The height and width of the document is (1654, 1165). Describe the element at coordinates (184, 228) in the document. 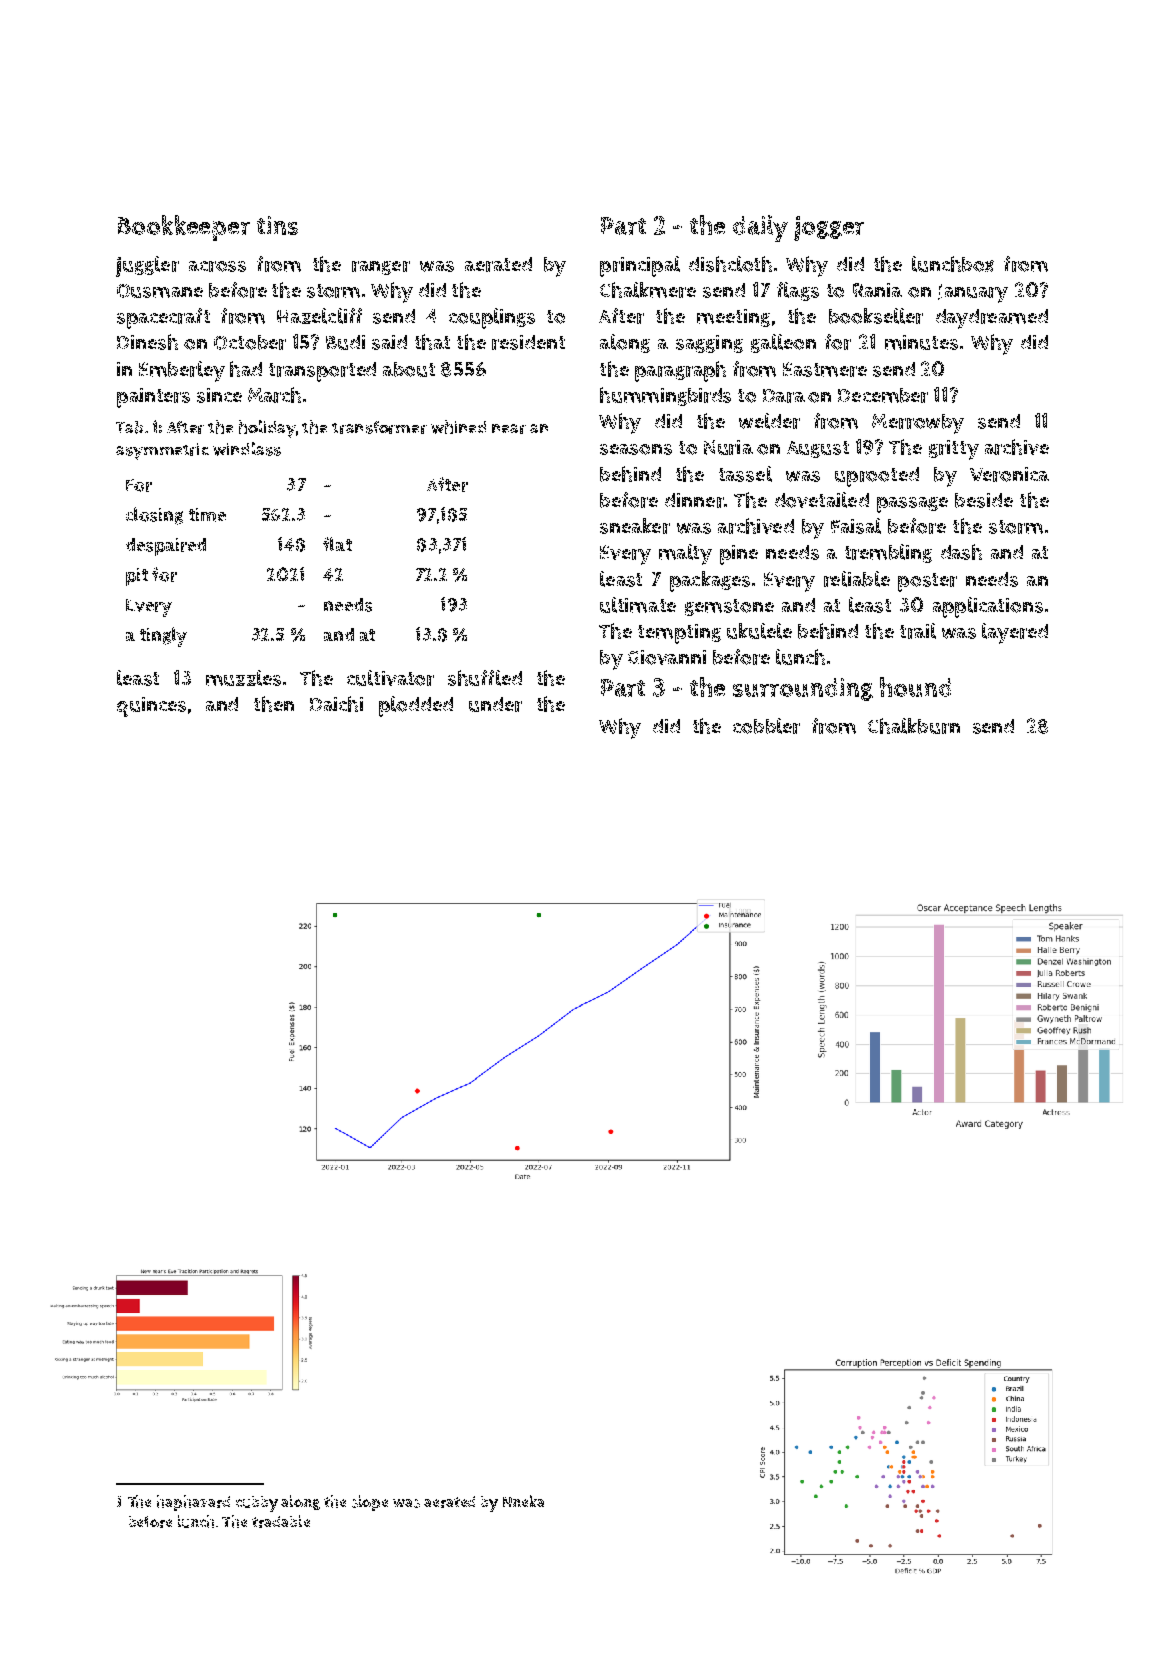

I see `Bookkeeper` at that location.
